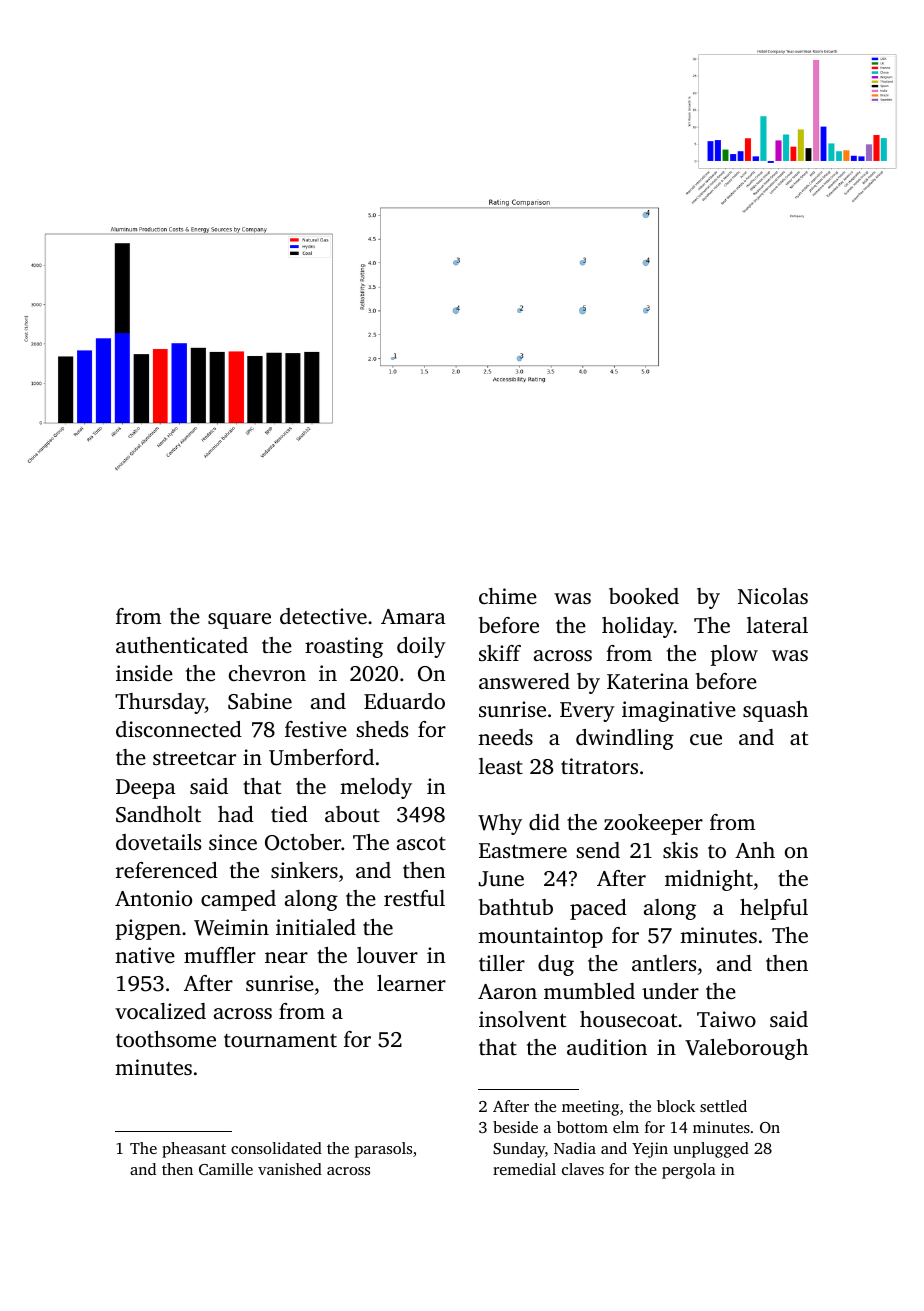 This image has height=1311, width=924. What do you see at coordinates (773, 596) in the image?
I see `Nicolas` at bounding box center [773, 596].
